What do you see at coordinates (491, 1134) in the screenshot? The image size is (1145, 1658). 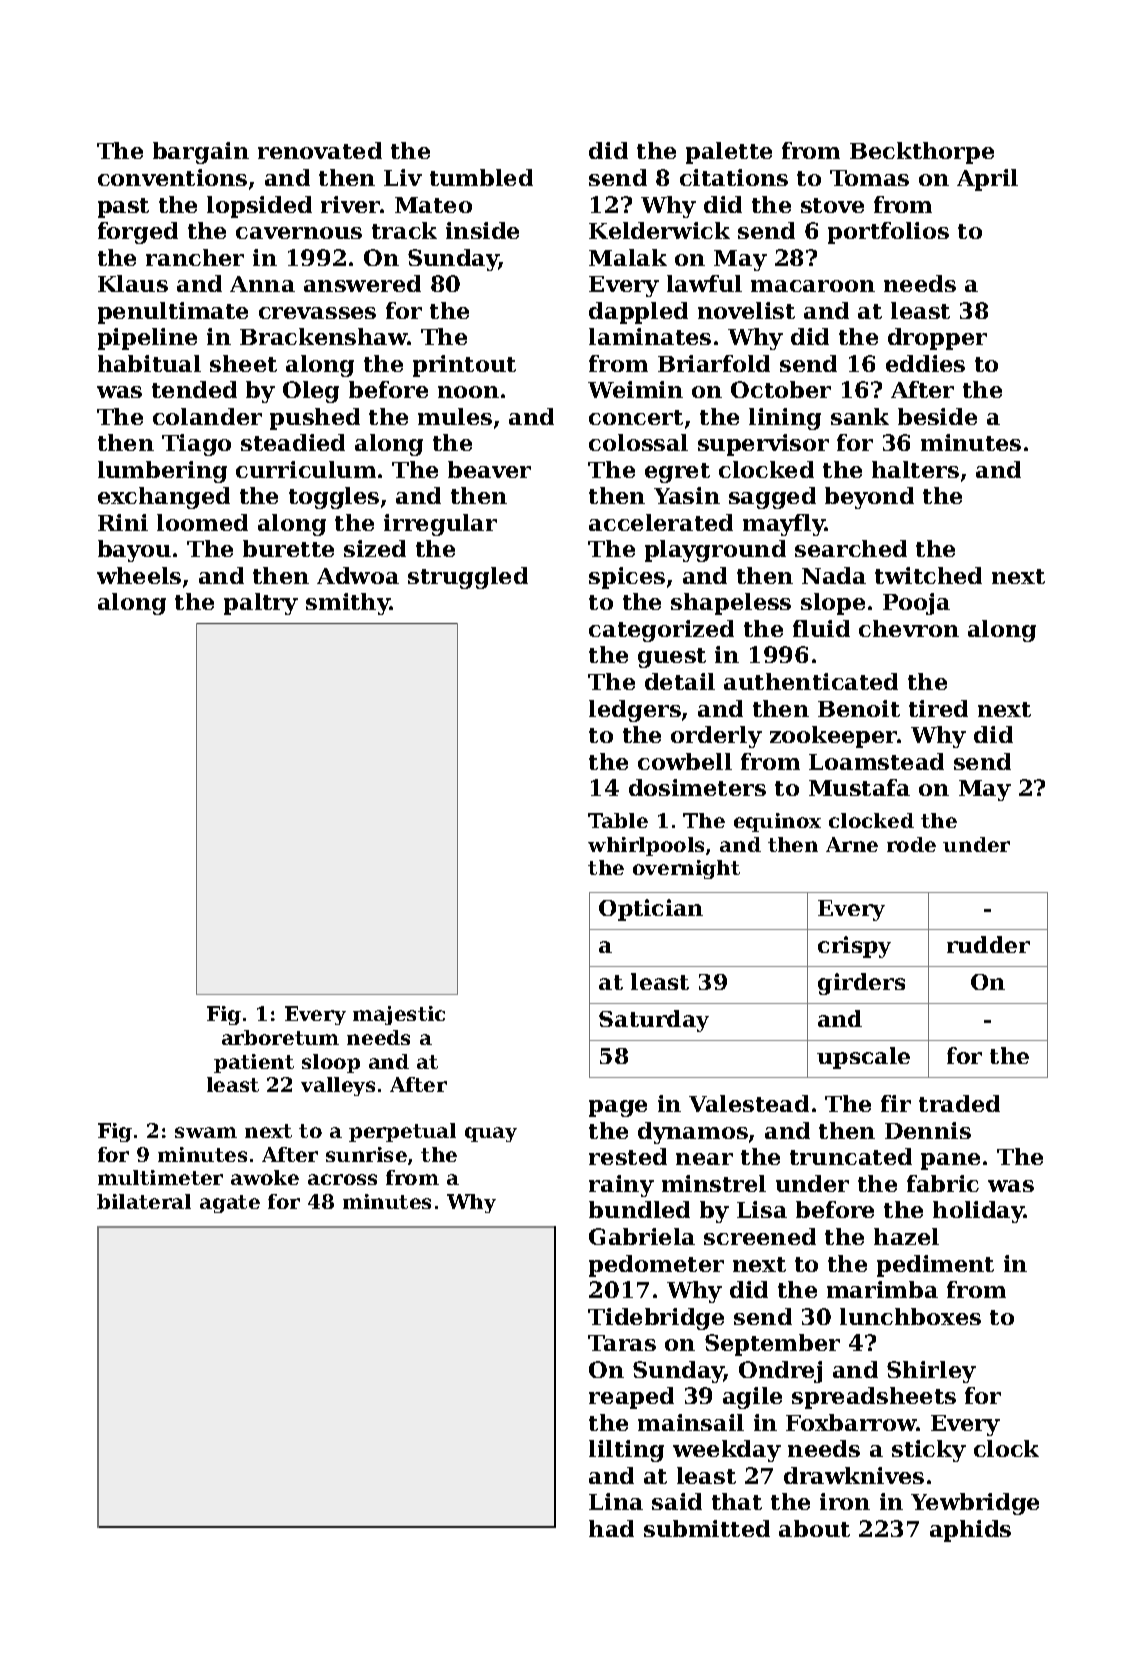 I see `quay` at bounding box center [491, 1134].
